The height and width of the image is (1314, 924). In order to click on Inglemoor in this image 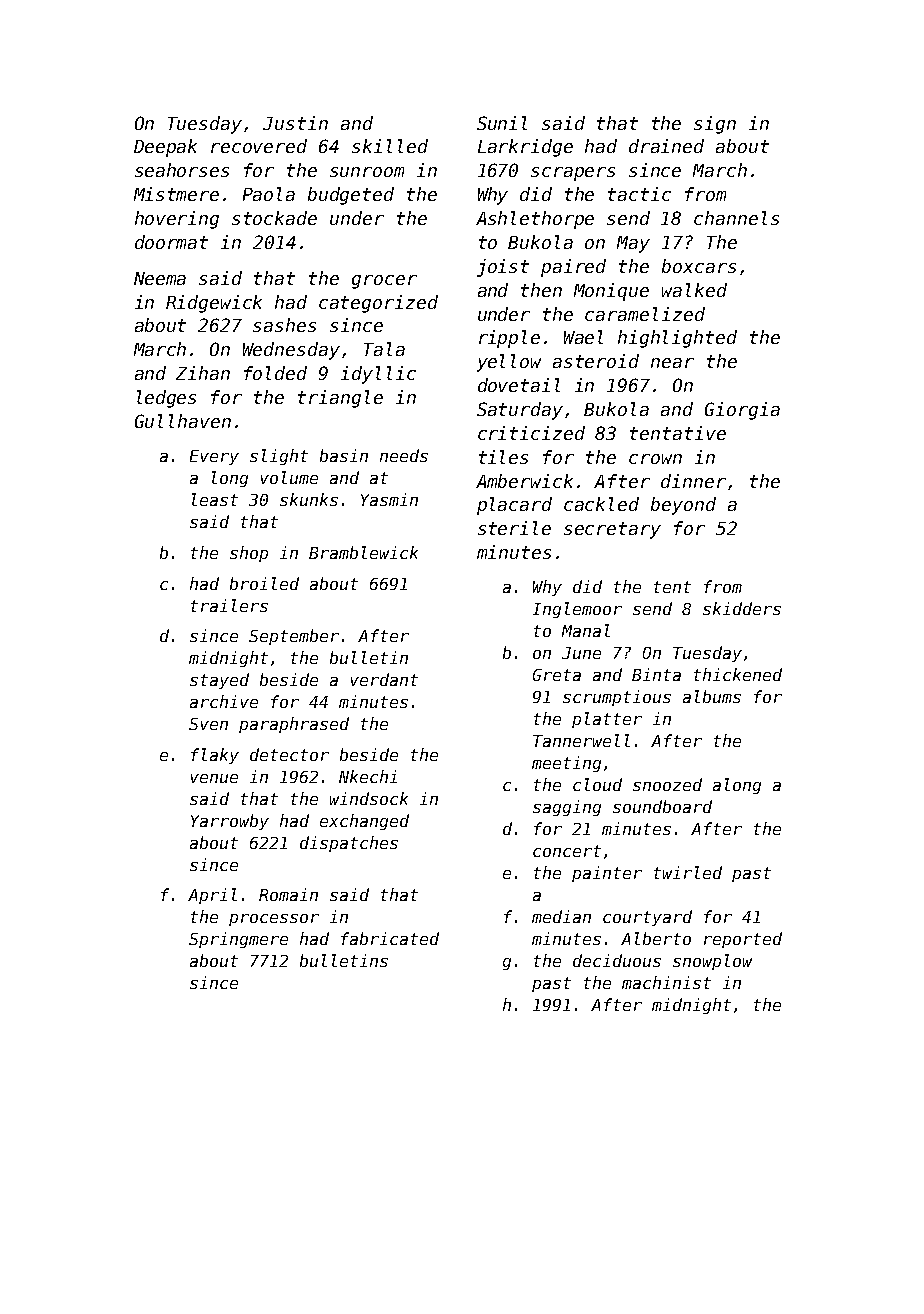, I will do `click(577, 610)`.
